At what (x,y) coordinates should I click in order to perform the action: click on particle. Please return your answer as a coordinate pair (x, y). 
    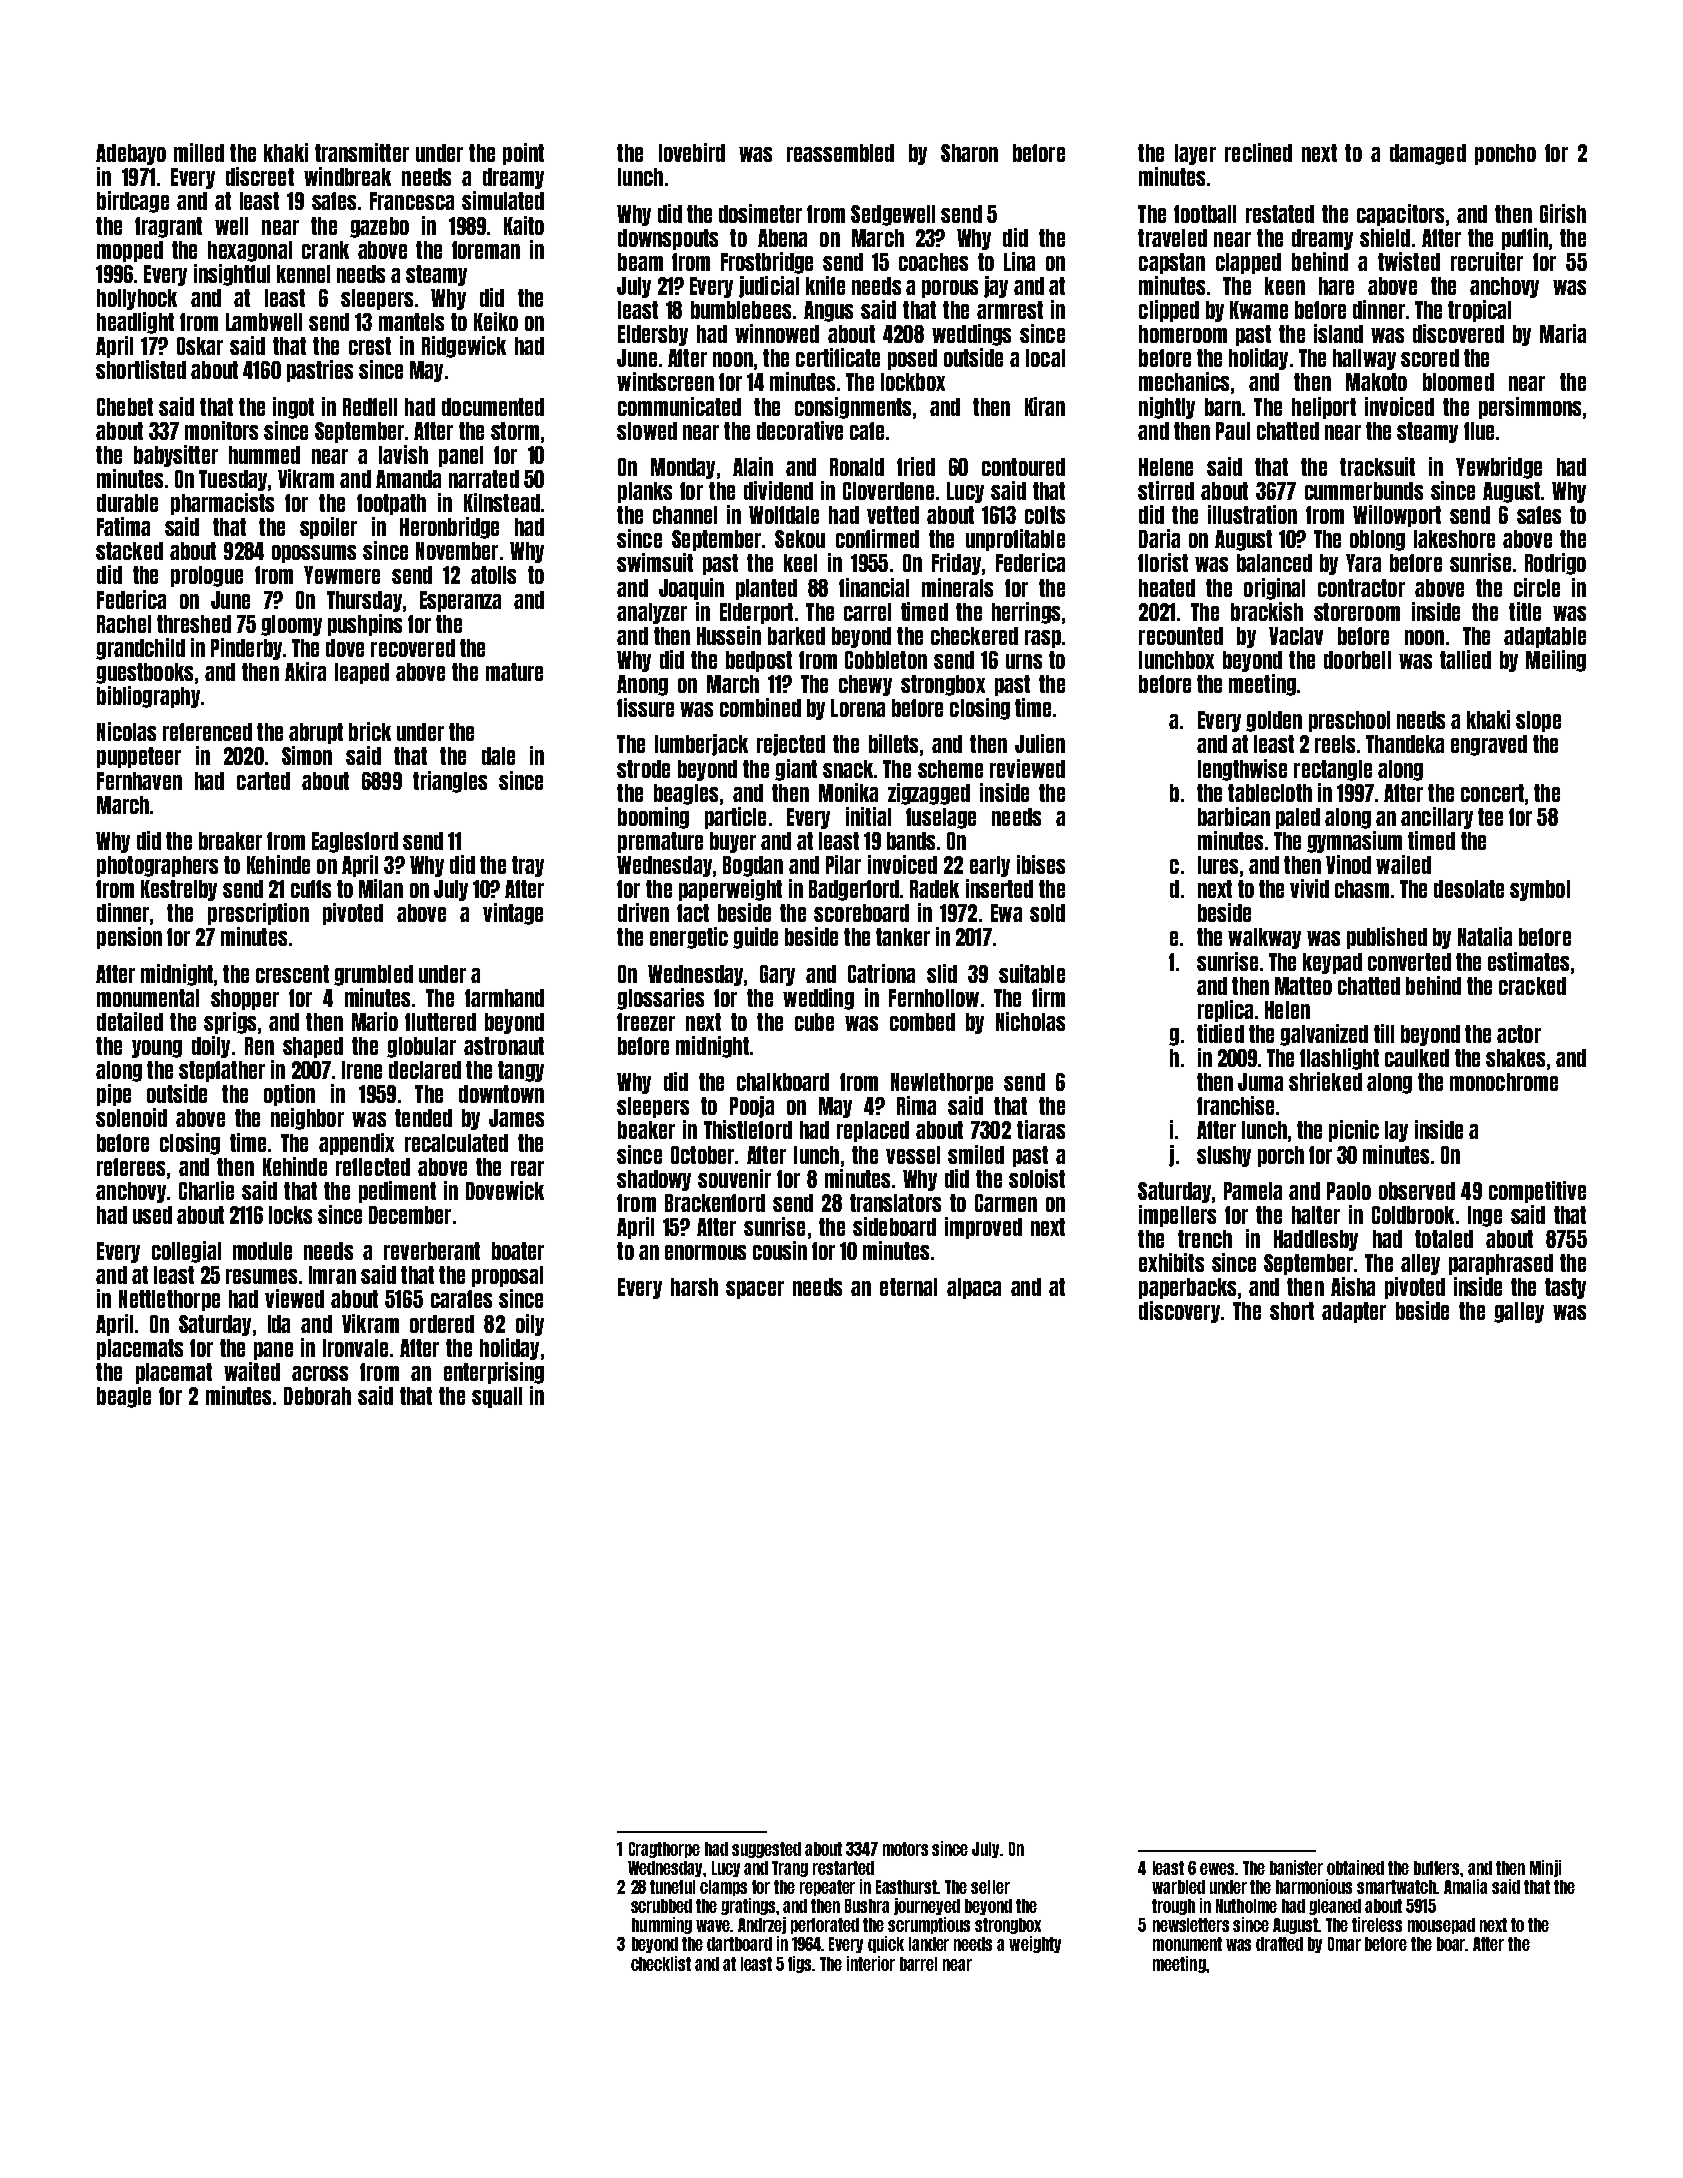
    Looking at the image, I should click on (735, 818).
